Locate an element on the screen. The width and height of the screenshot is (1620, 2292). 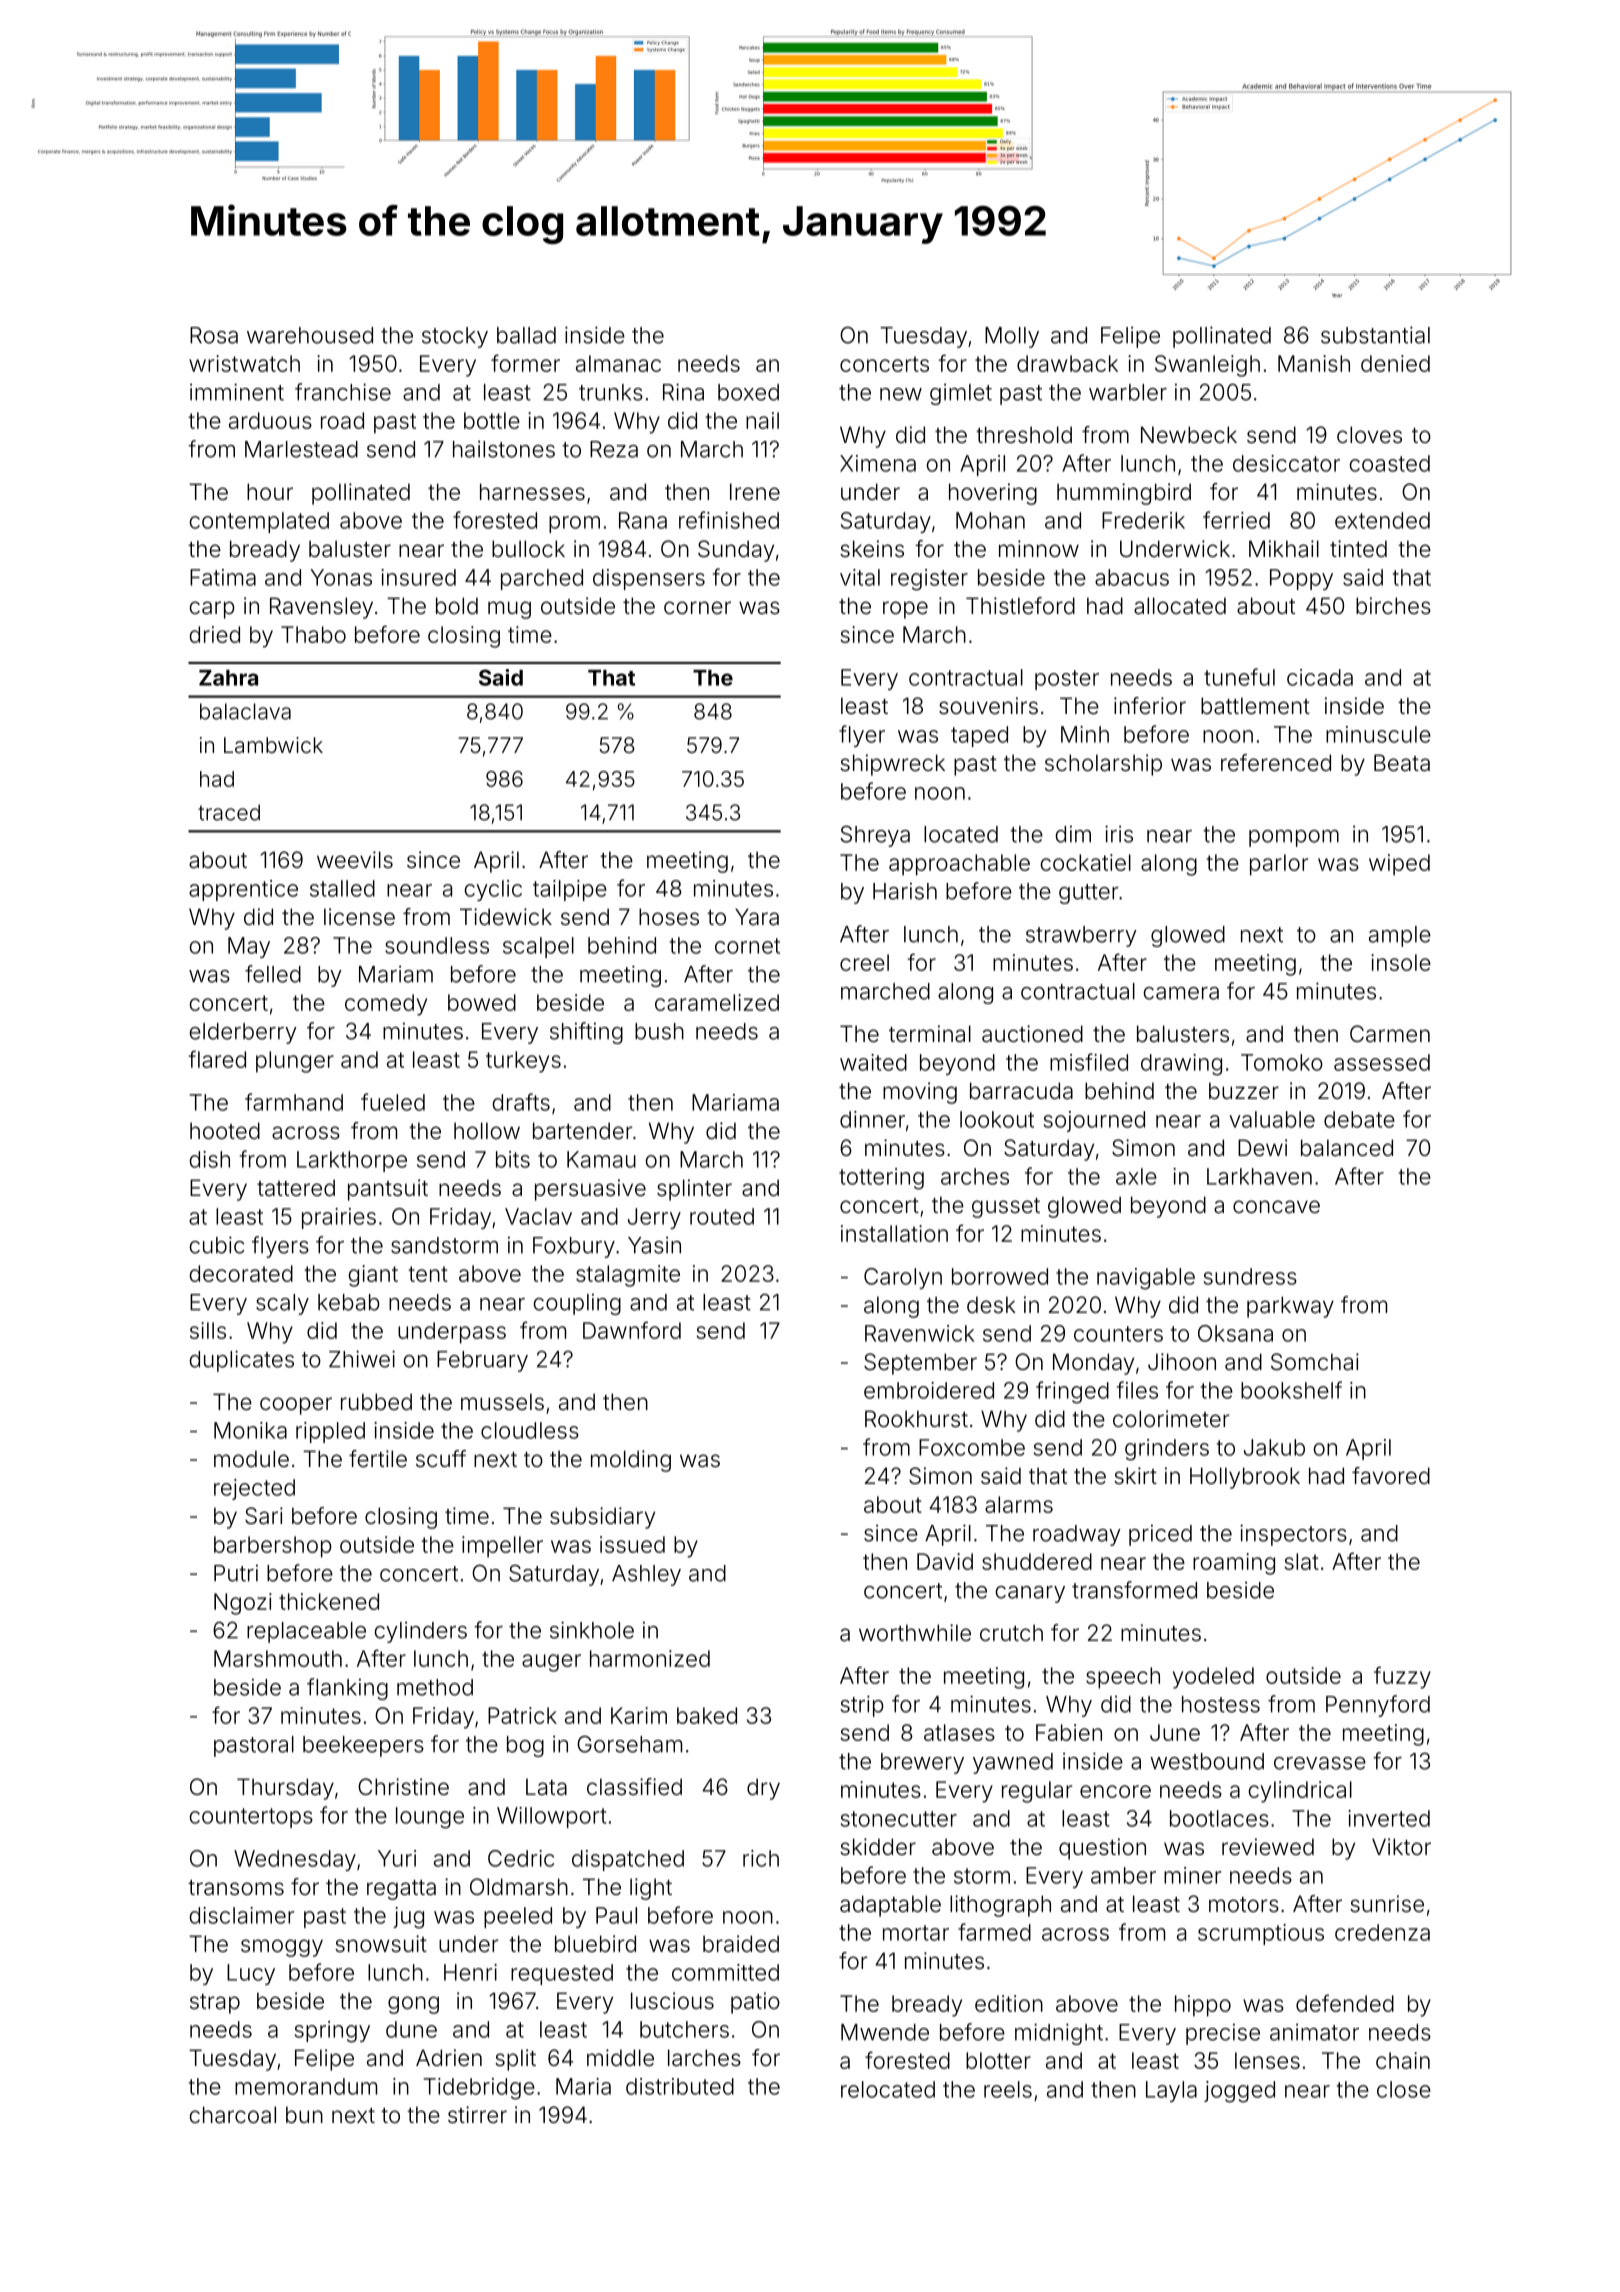
routed is located at coordinates (722, 1216).
